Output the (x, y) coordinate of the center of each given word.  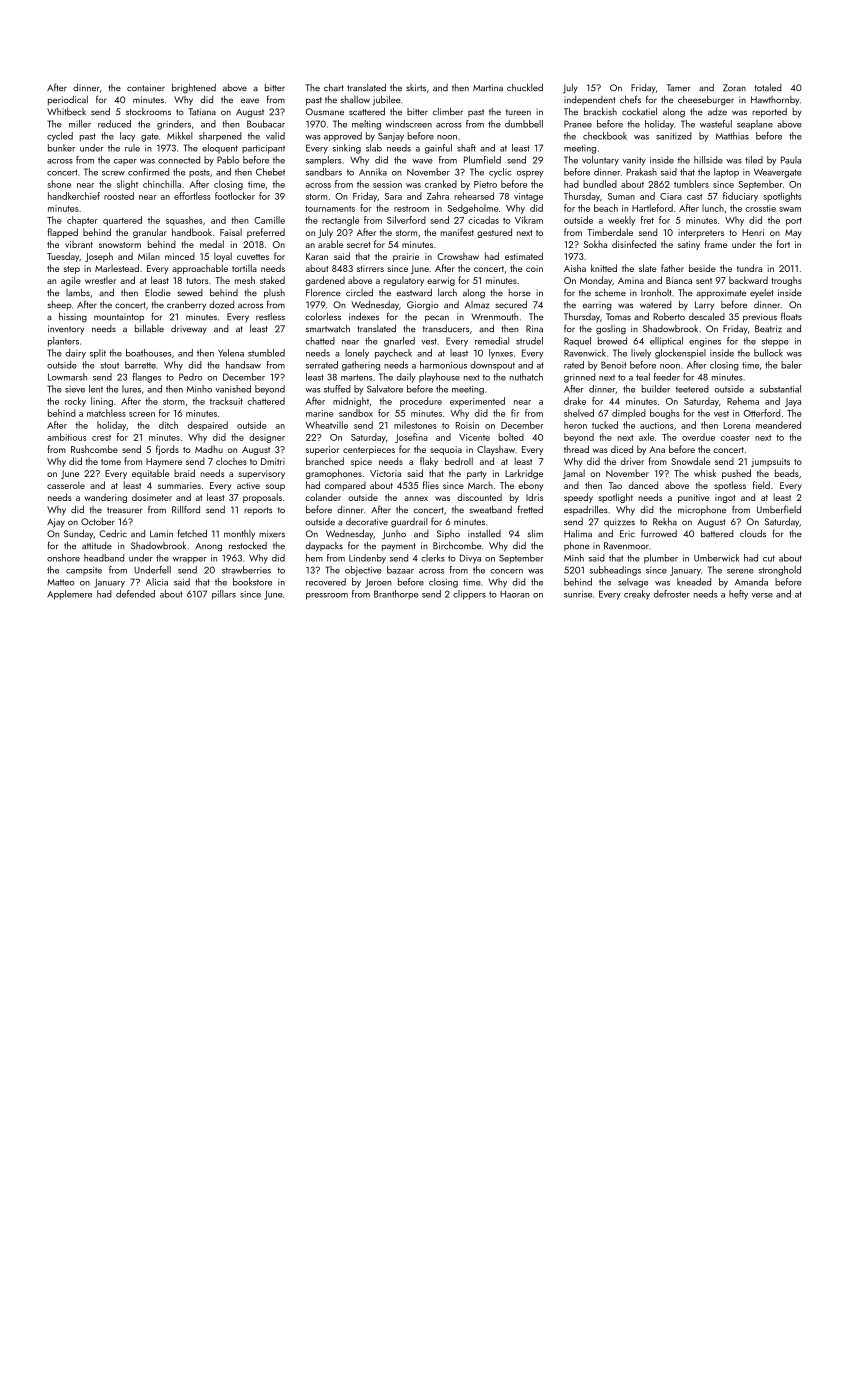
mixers (272, 533)
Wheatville (326, 425)
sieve (75, 389)
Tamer (679, 87)
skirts (416, 87)
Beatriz (768, 329)
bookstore (252, 582)
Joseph (99, 257)
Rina (534, 328)
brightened (194, 88)
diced (622, 449)
